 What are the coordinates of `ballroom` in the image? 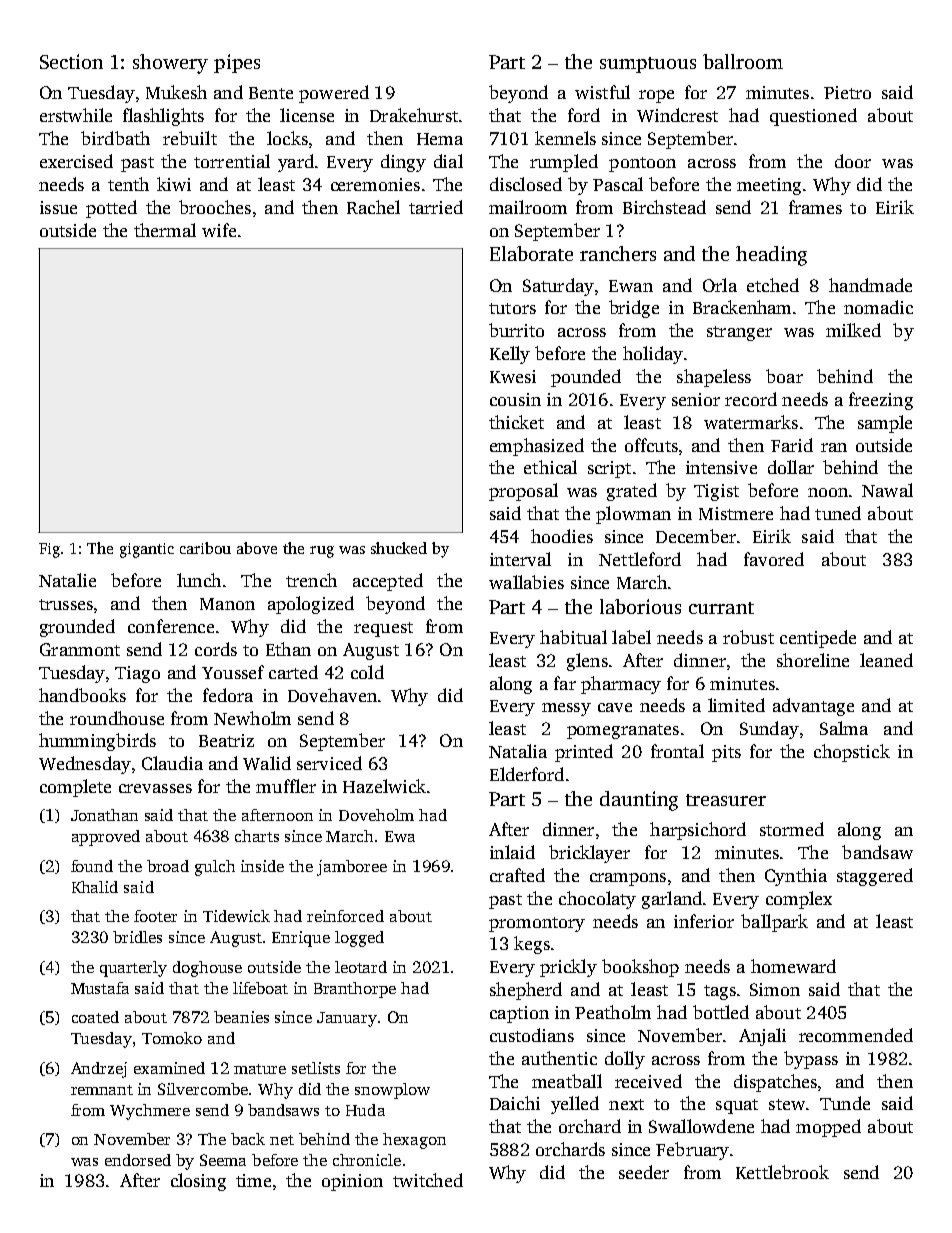 It's located at (743, 61).
